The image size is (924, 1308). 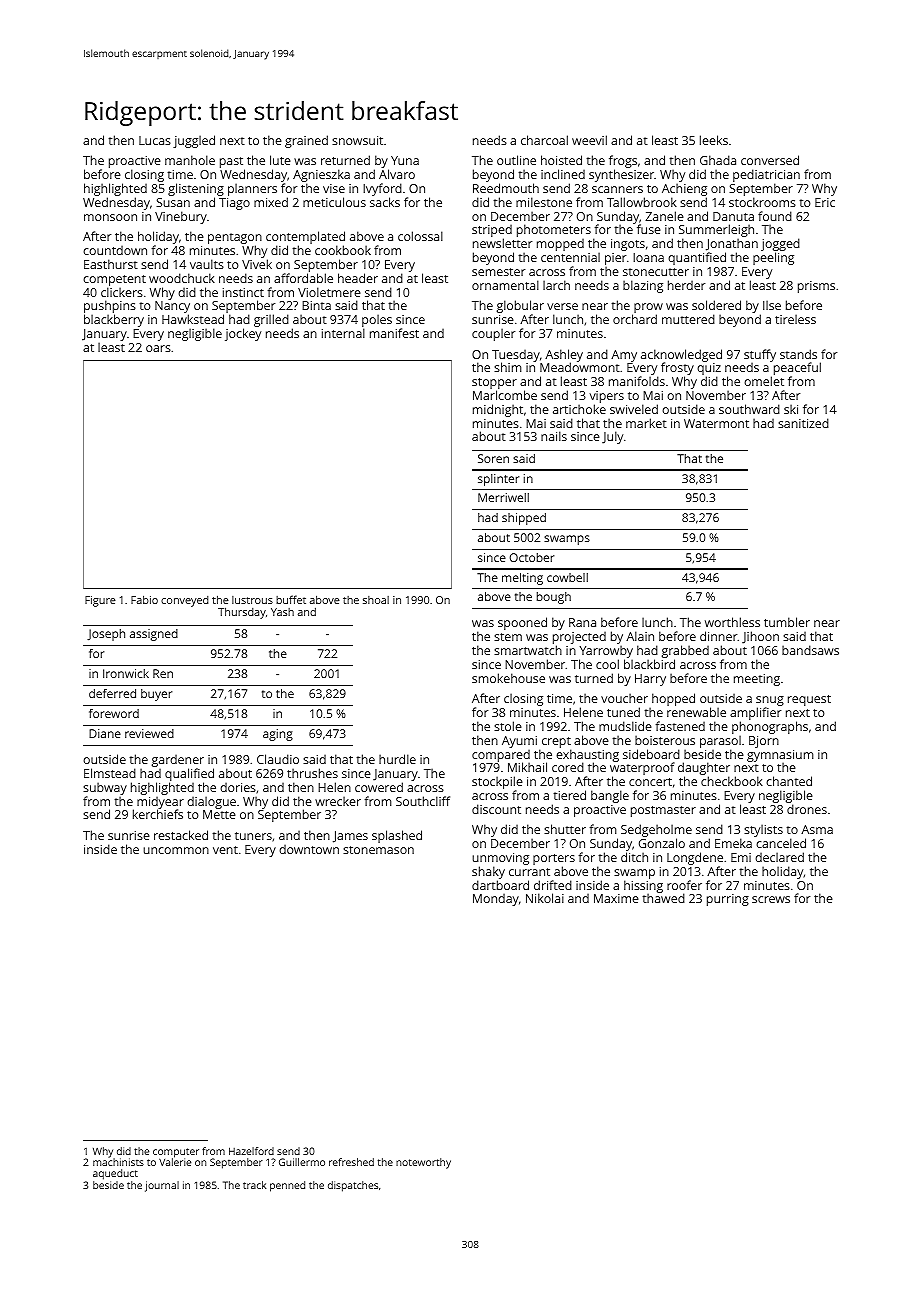 What do you see at coordinates (115, 250) in the document?
I see `countdown` at bounding box center [115, 250].
